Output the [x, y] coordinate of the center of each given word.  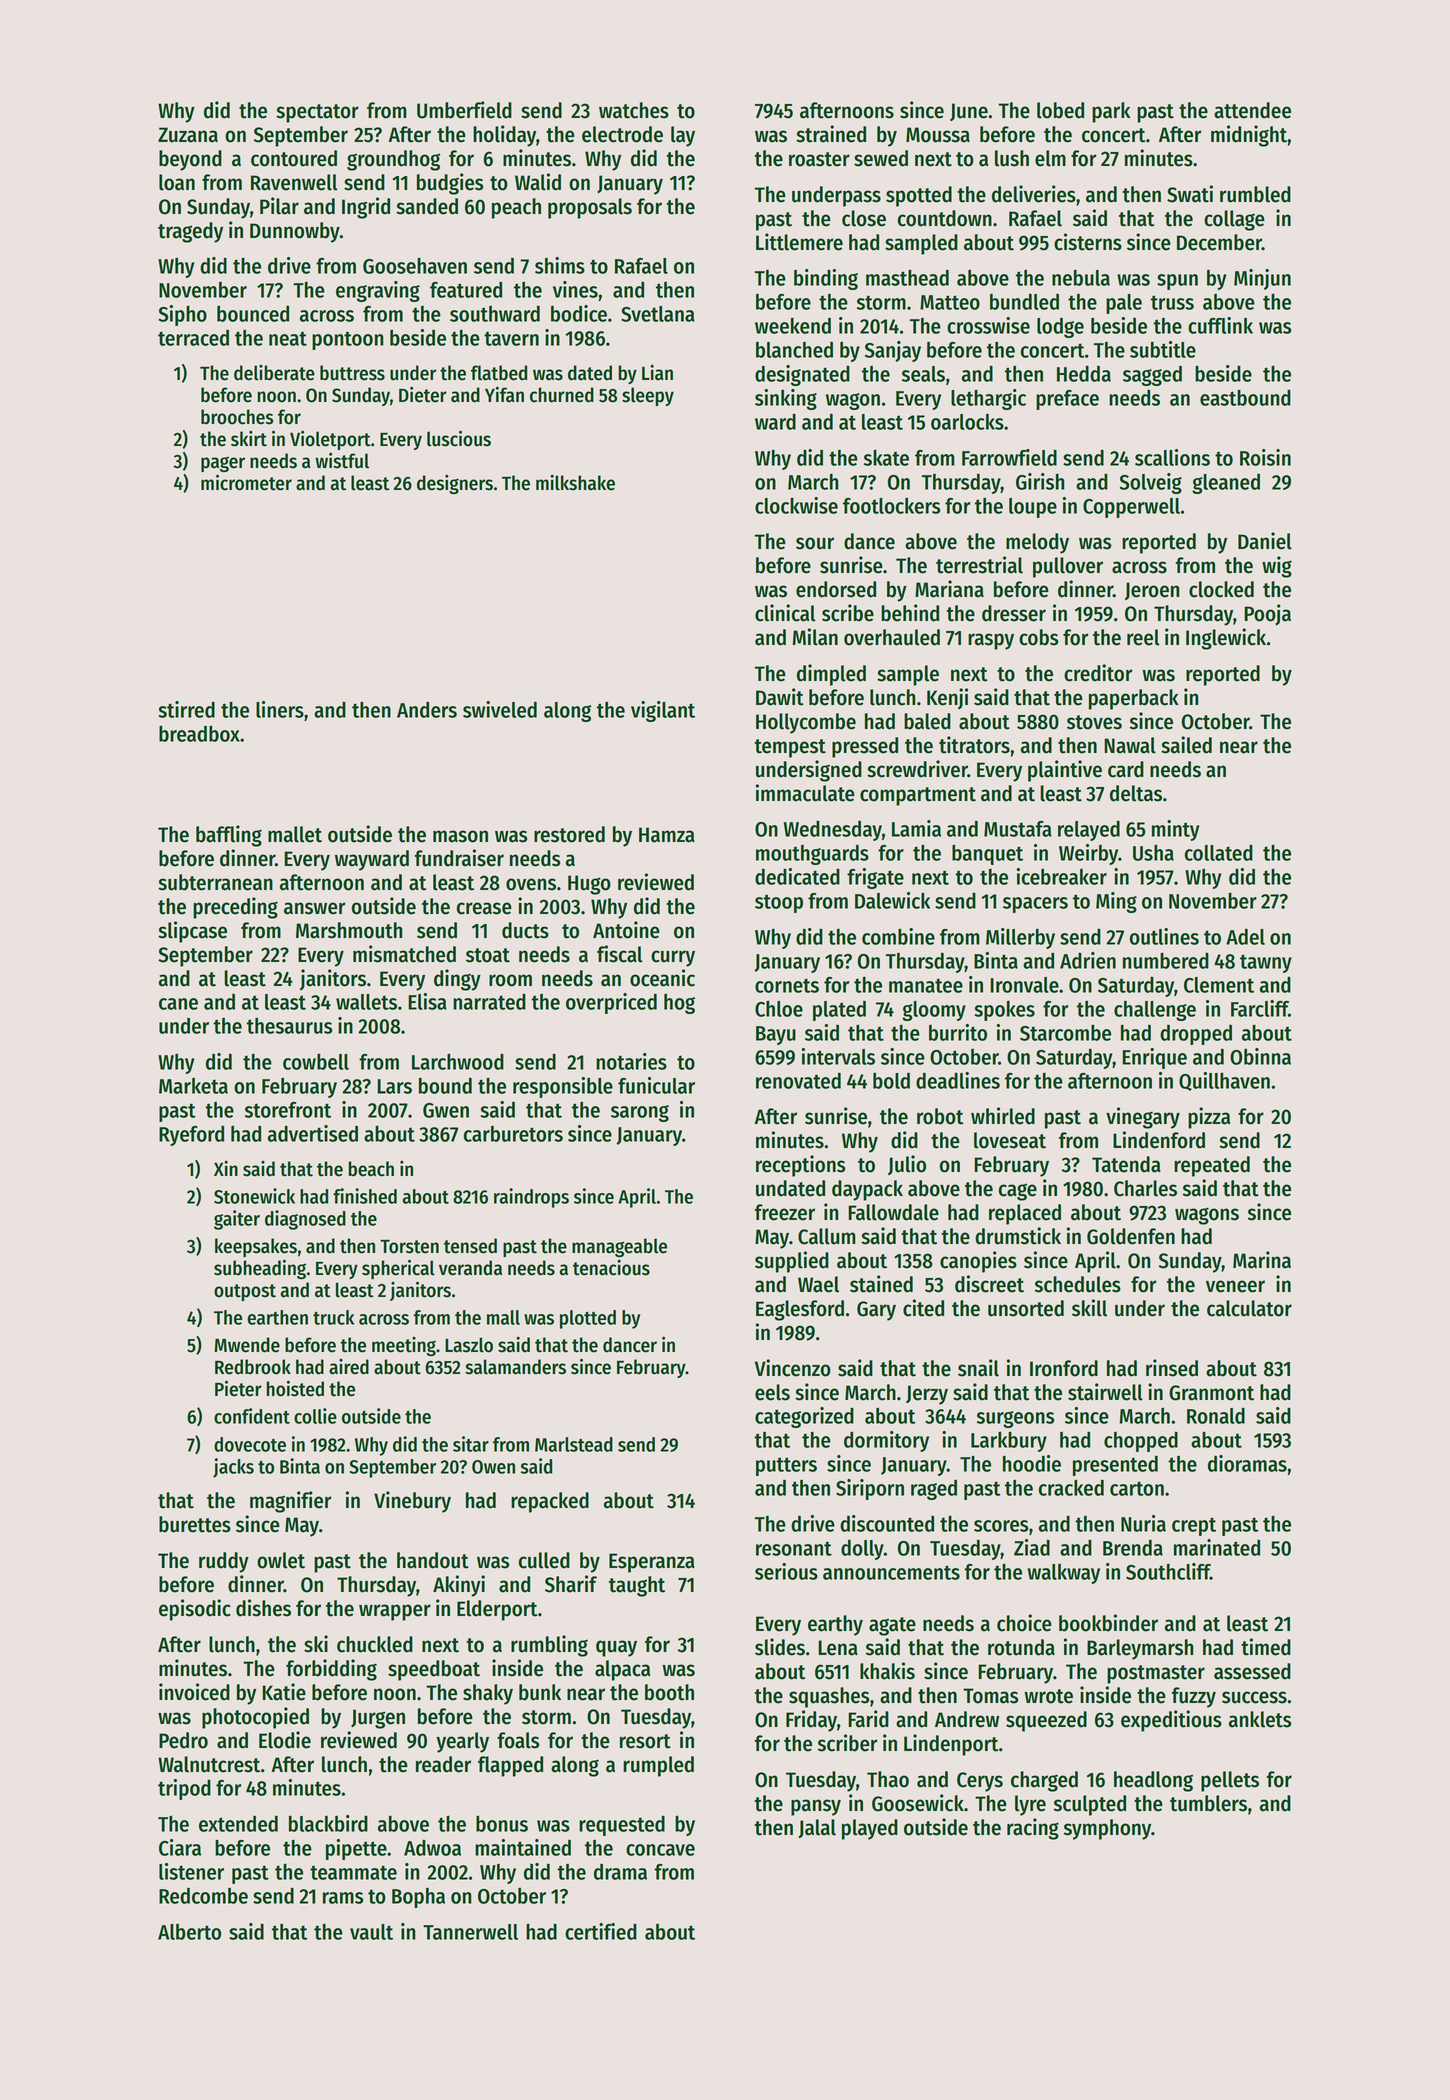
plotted [588, 1319]
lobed [1060, 110]
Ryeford [191, 1135]
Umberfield [464, 110]
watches [634, 110]
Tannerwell [470, 1932]
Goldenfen [1131, 1236]
